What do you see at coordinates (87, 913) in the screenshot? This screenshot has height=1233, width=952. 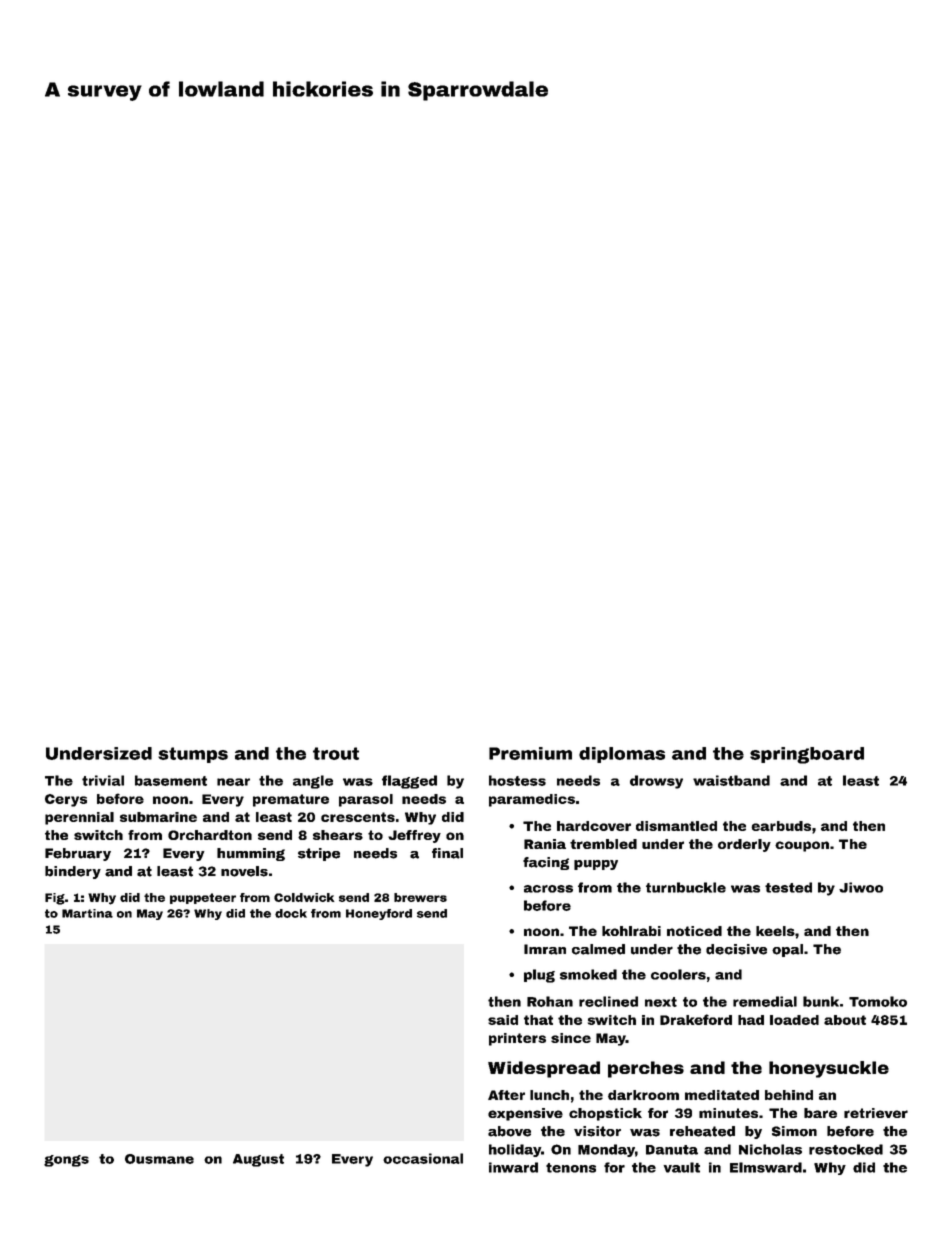 I see `Martina` at bounding box center [87, 913].
